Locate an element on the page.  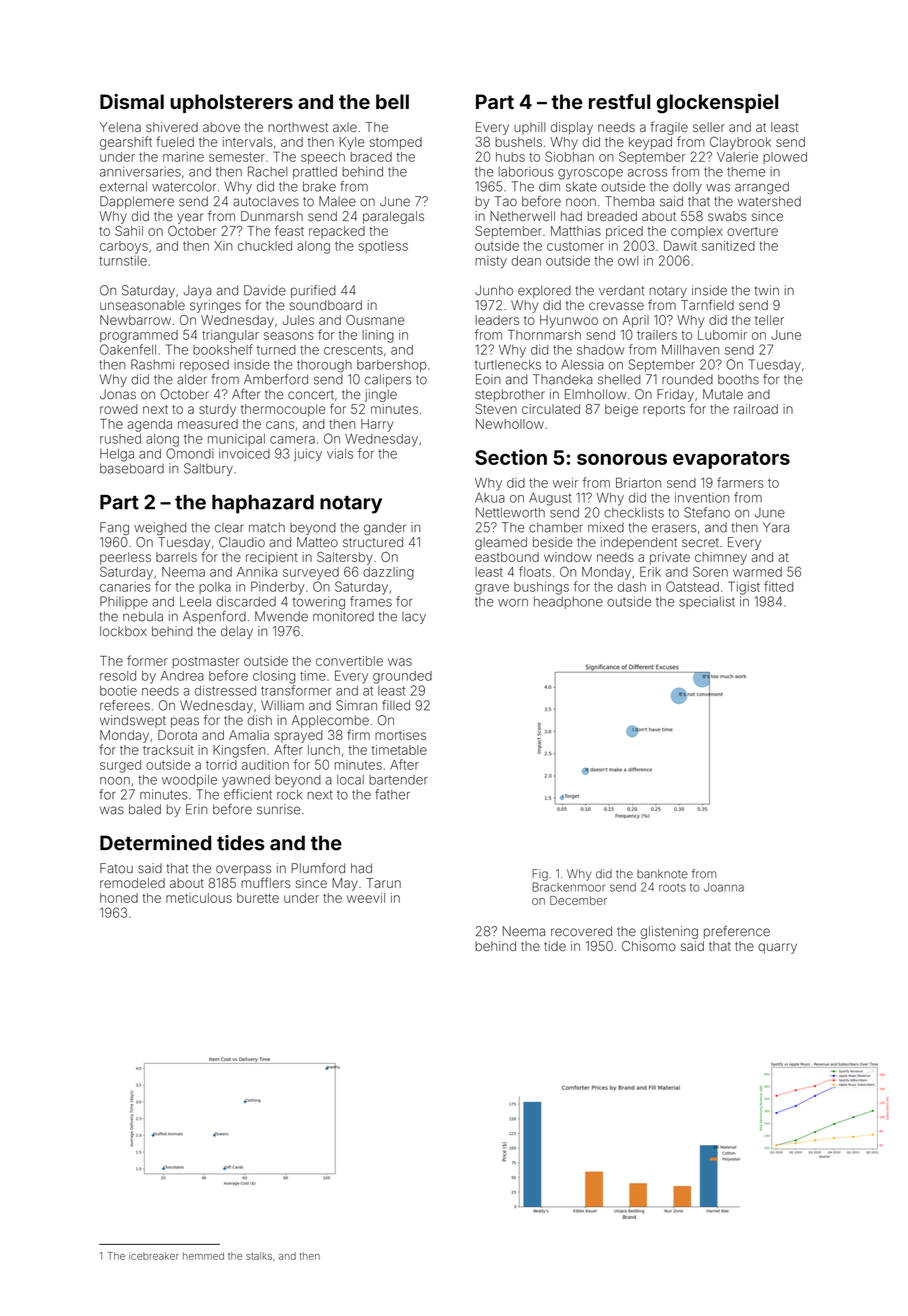
Tarun is located at coordinates (383, 883).
